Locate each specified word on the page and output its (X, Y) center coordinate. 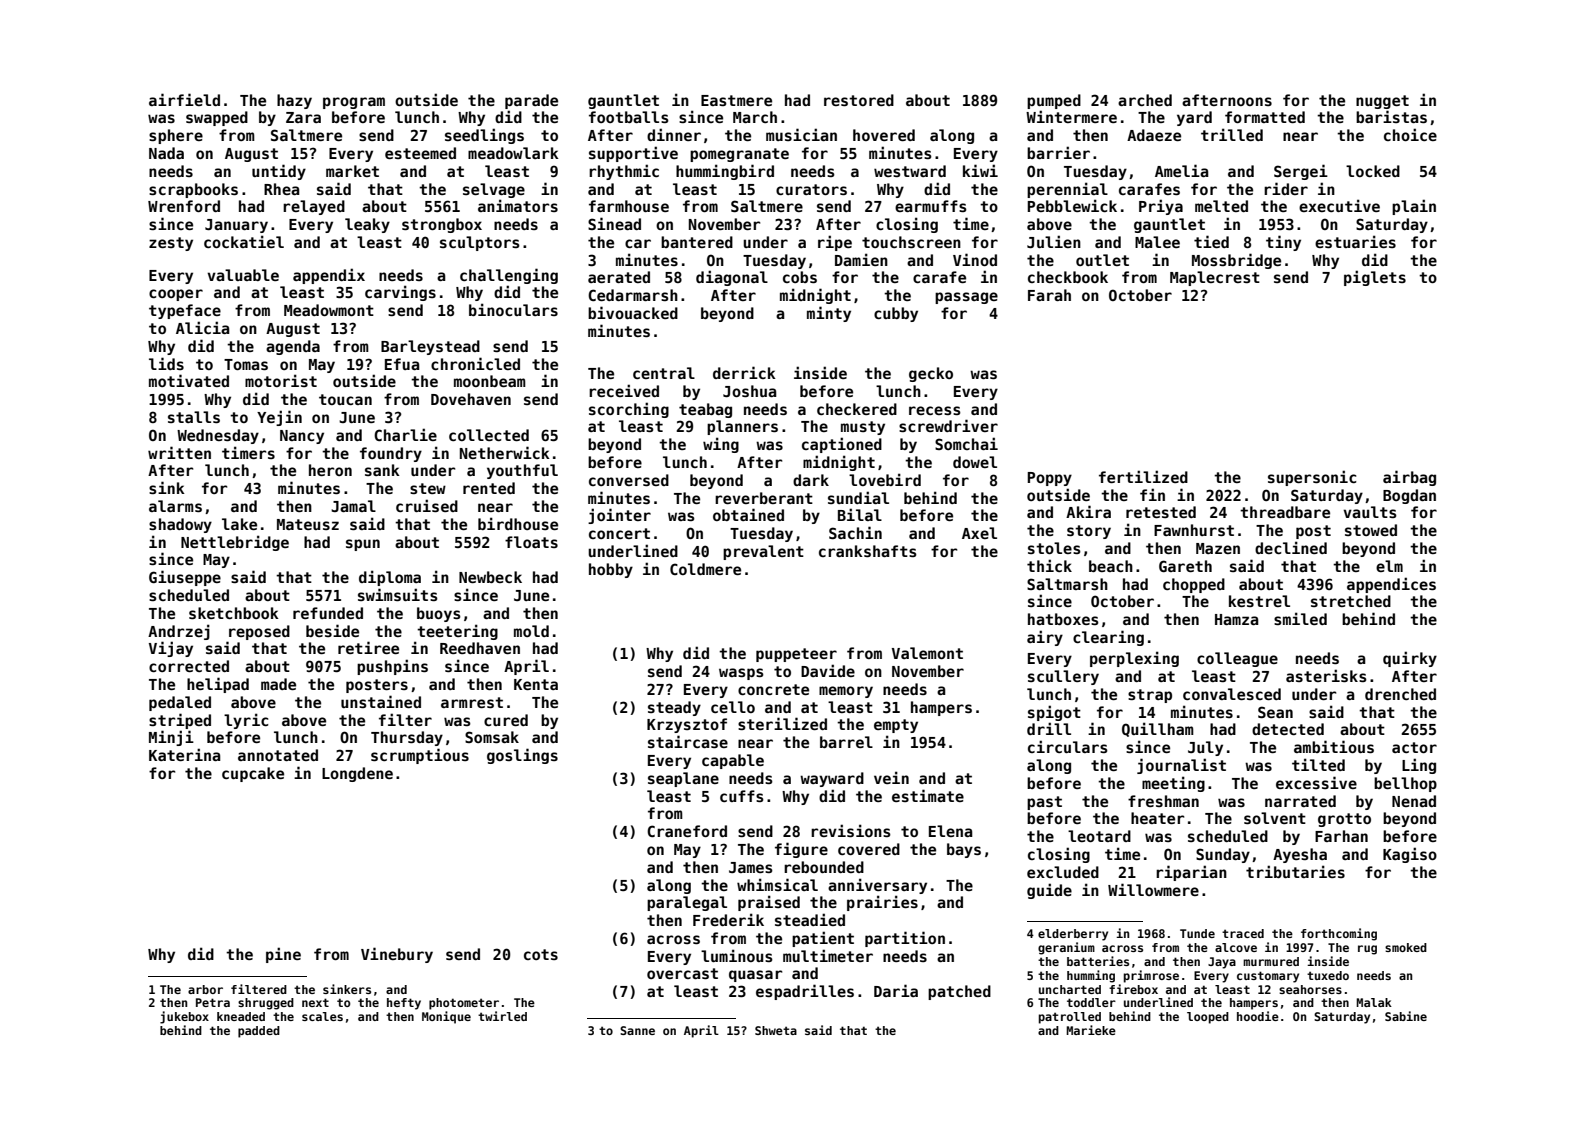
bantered (697, 242)
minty (829, 314)
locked (1373, 171)
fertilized (1143, 476)
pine (283, 955)
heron (330, 470)
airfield (184, 99)
